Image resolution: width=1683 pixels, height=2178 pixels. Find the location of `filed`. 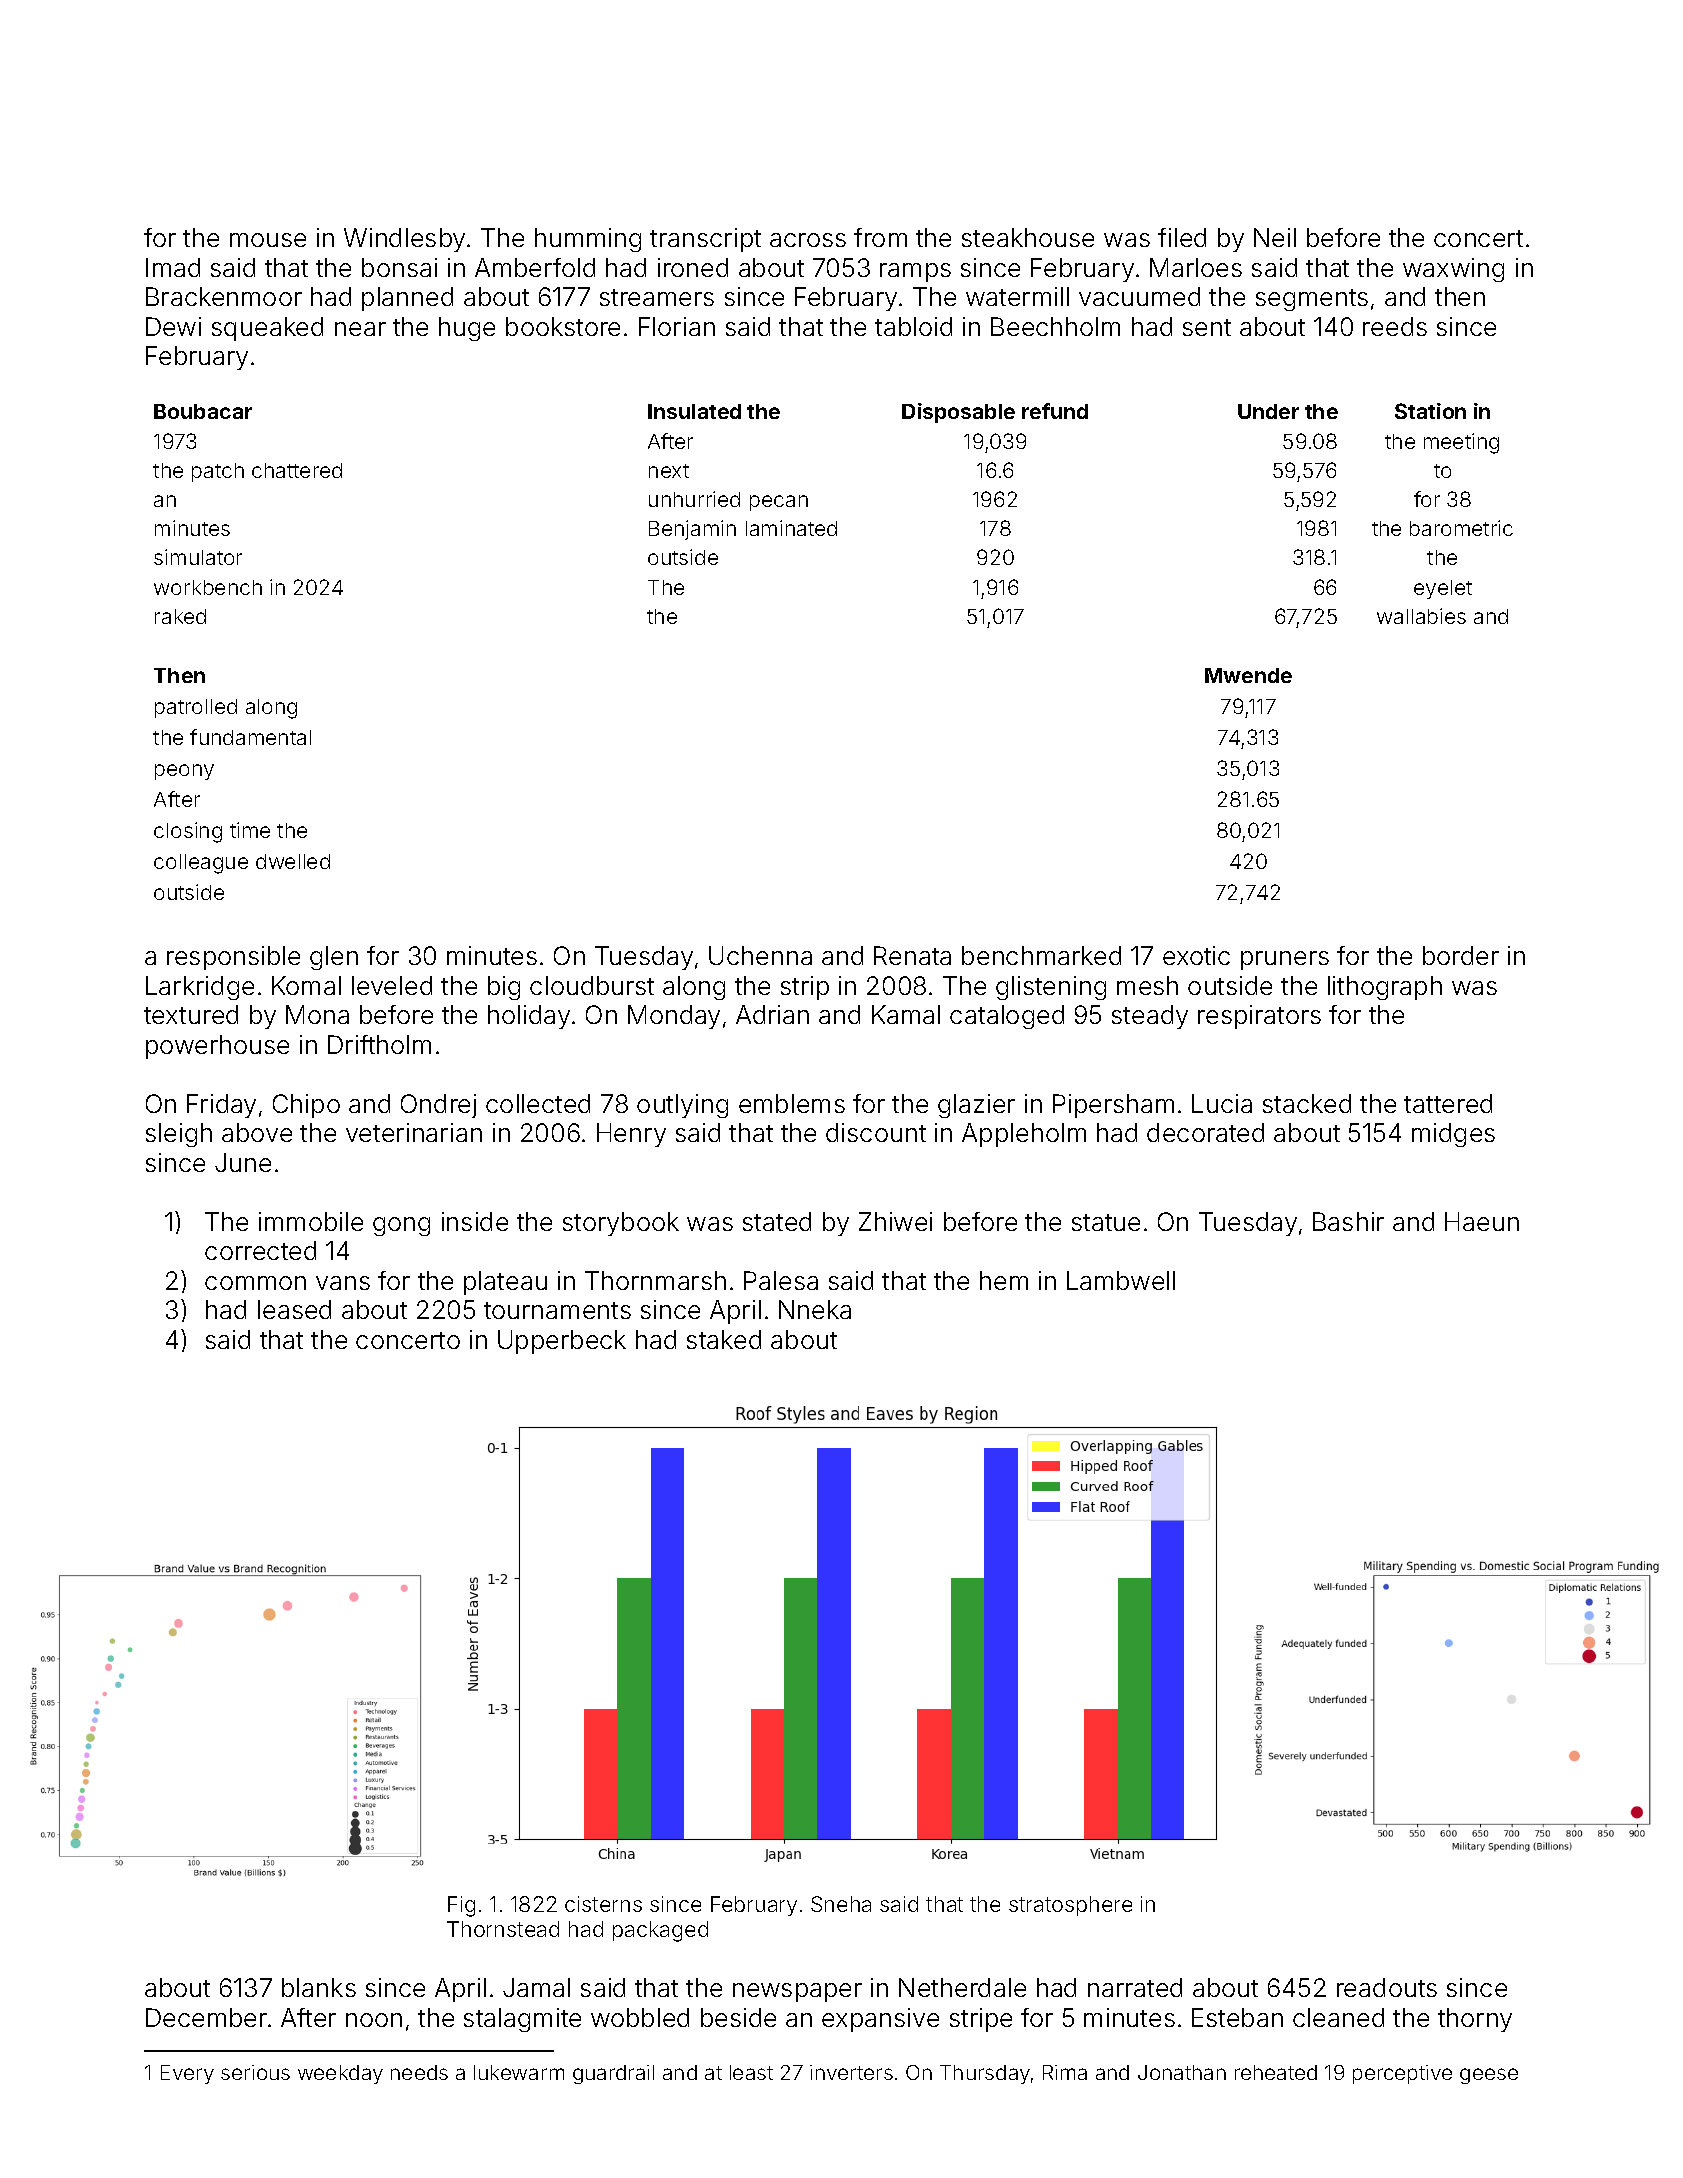

filed is located at coordinates (1182, 237).
